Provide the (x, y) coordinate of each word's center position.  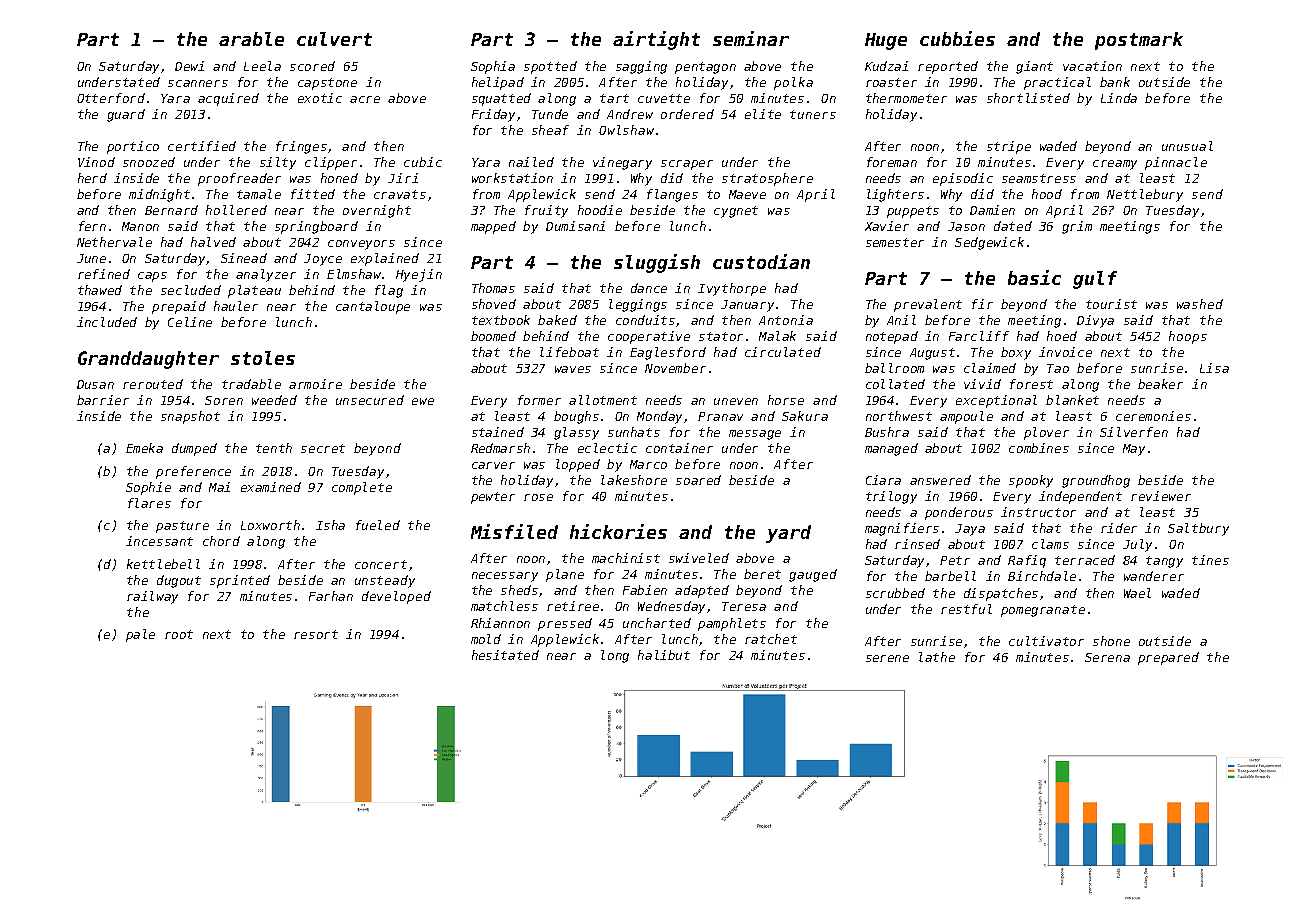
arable (251, 39)
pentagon (705, 68)
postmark (1139, 41)
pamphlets (732, 624)
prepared (1168, 658)
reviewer (1161, 496)
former (539, 400)
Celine (190, 322)
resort (316, 634)
